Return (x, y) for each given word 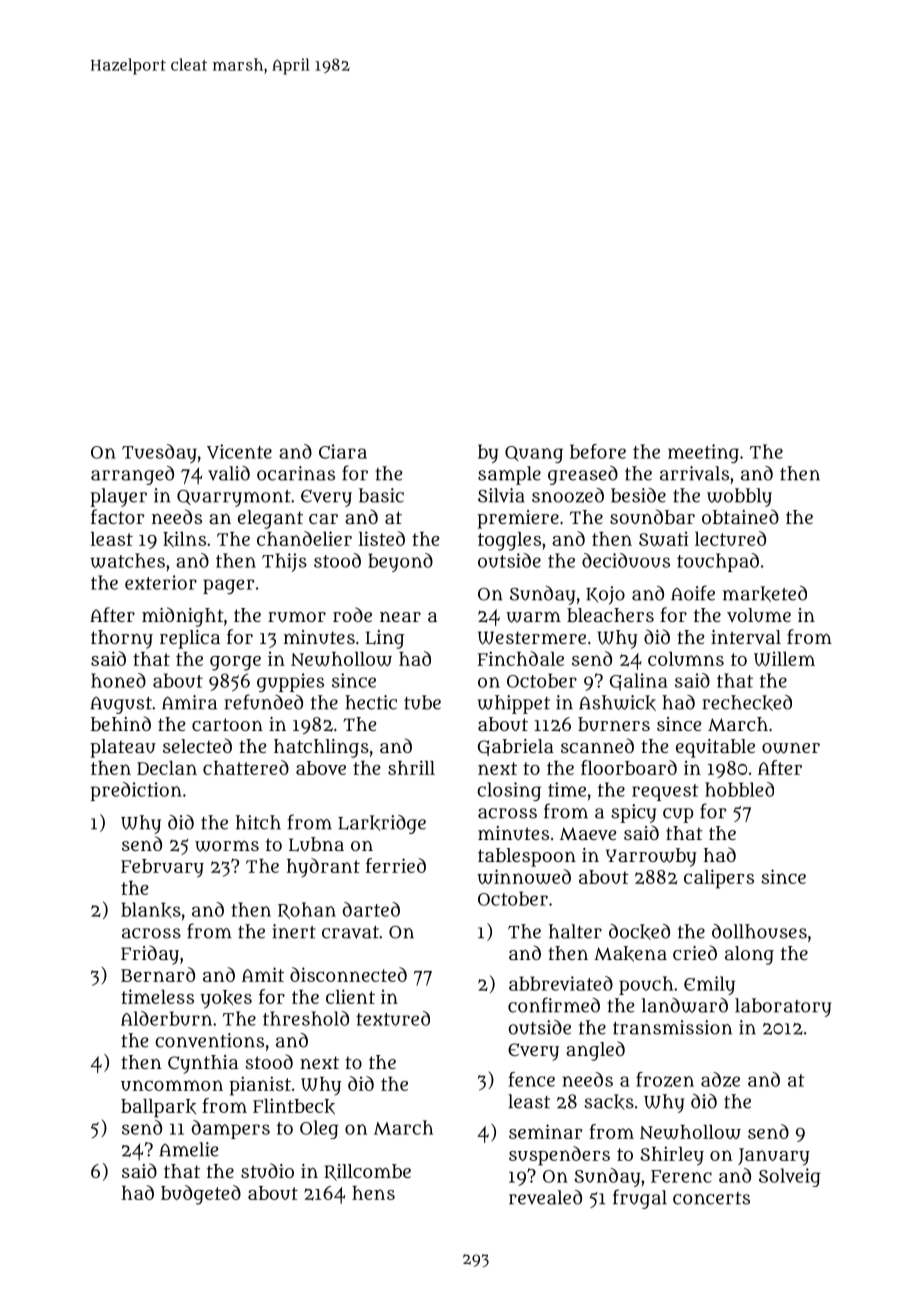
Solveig (790, 1177)
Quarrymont (234, 498)
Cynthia (203, 1064)
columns (686, 659)
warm (533, 617)
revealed (545, 1197)
